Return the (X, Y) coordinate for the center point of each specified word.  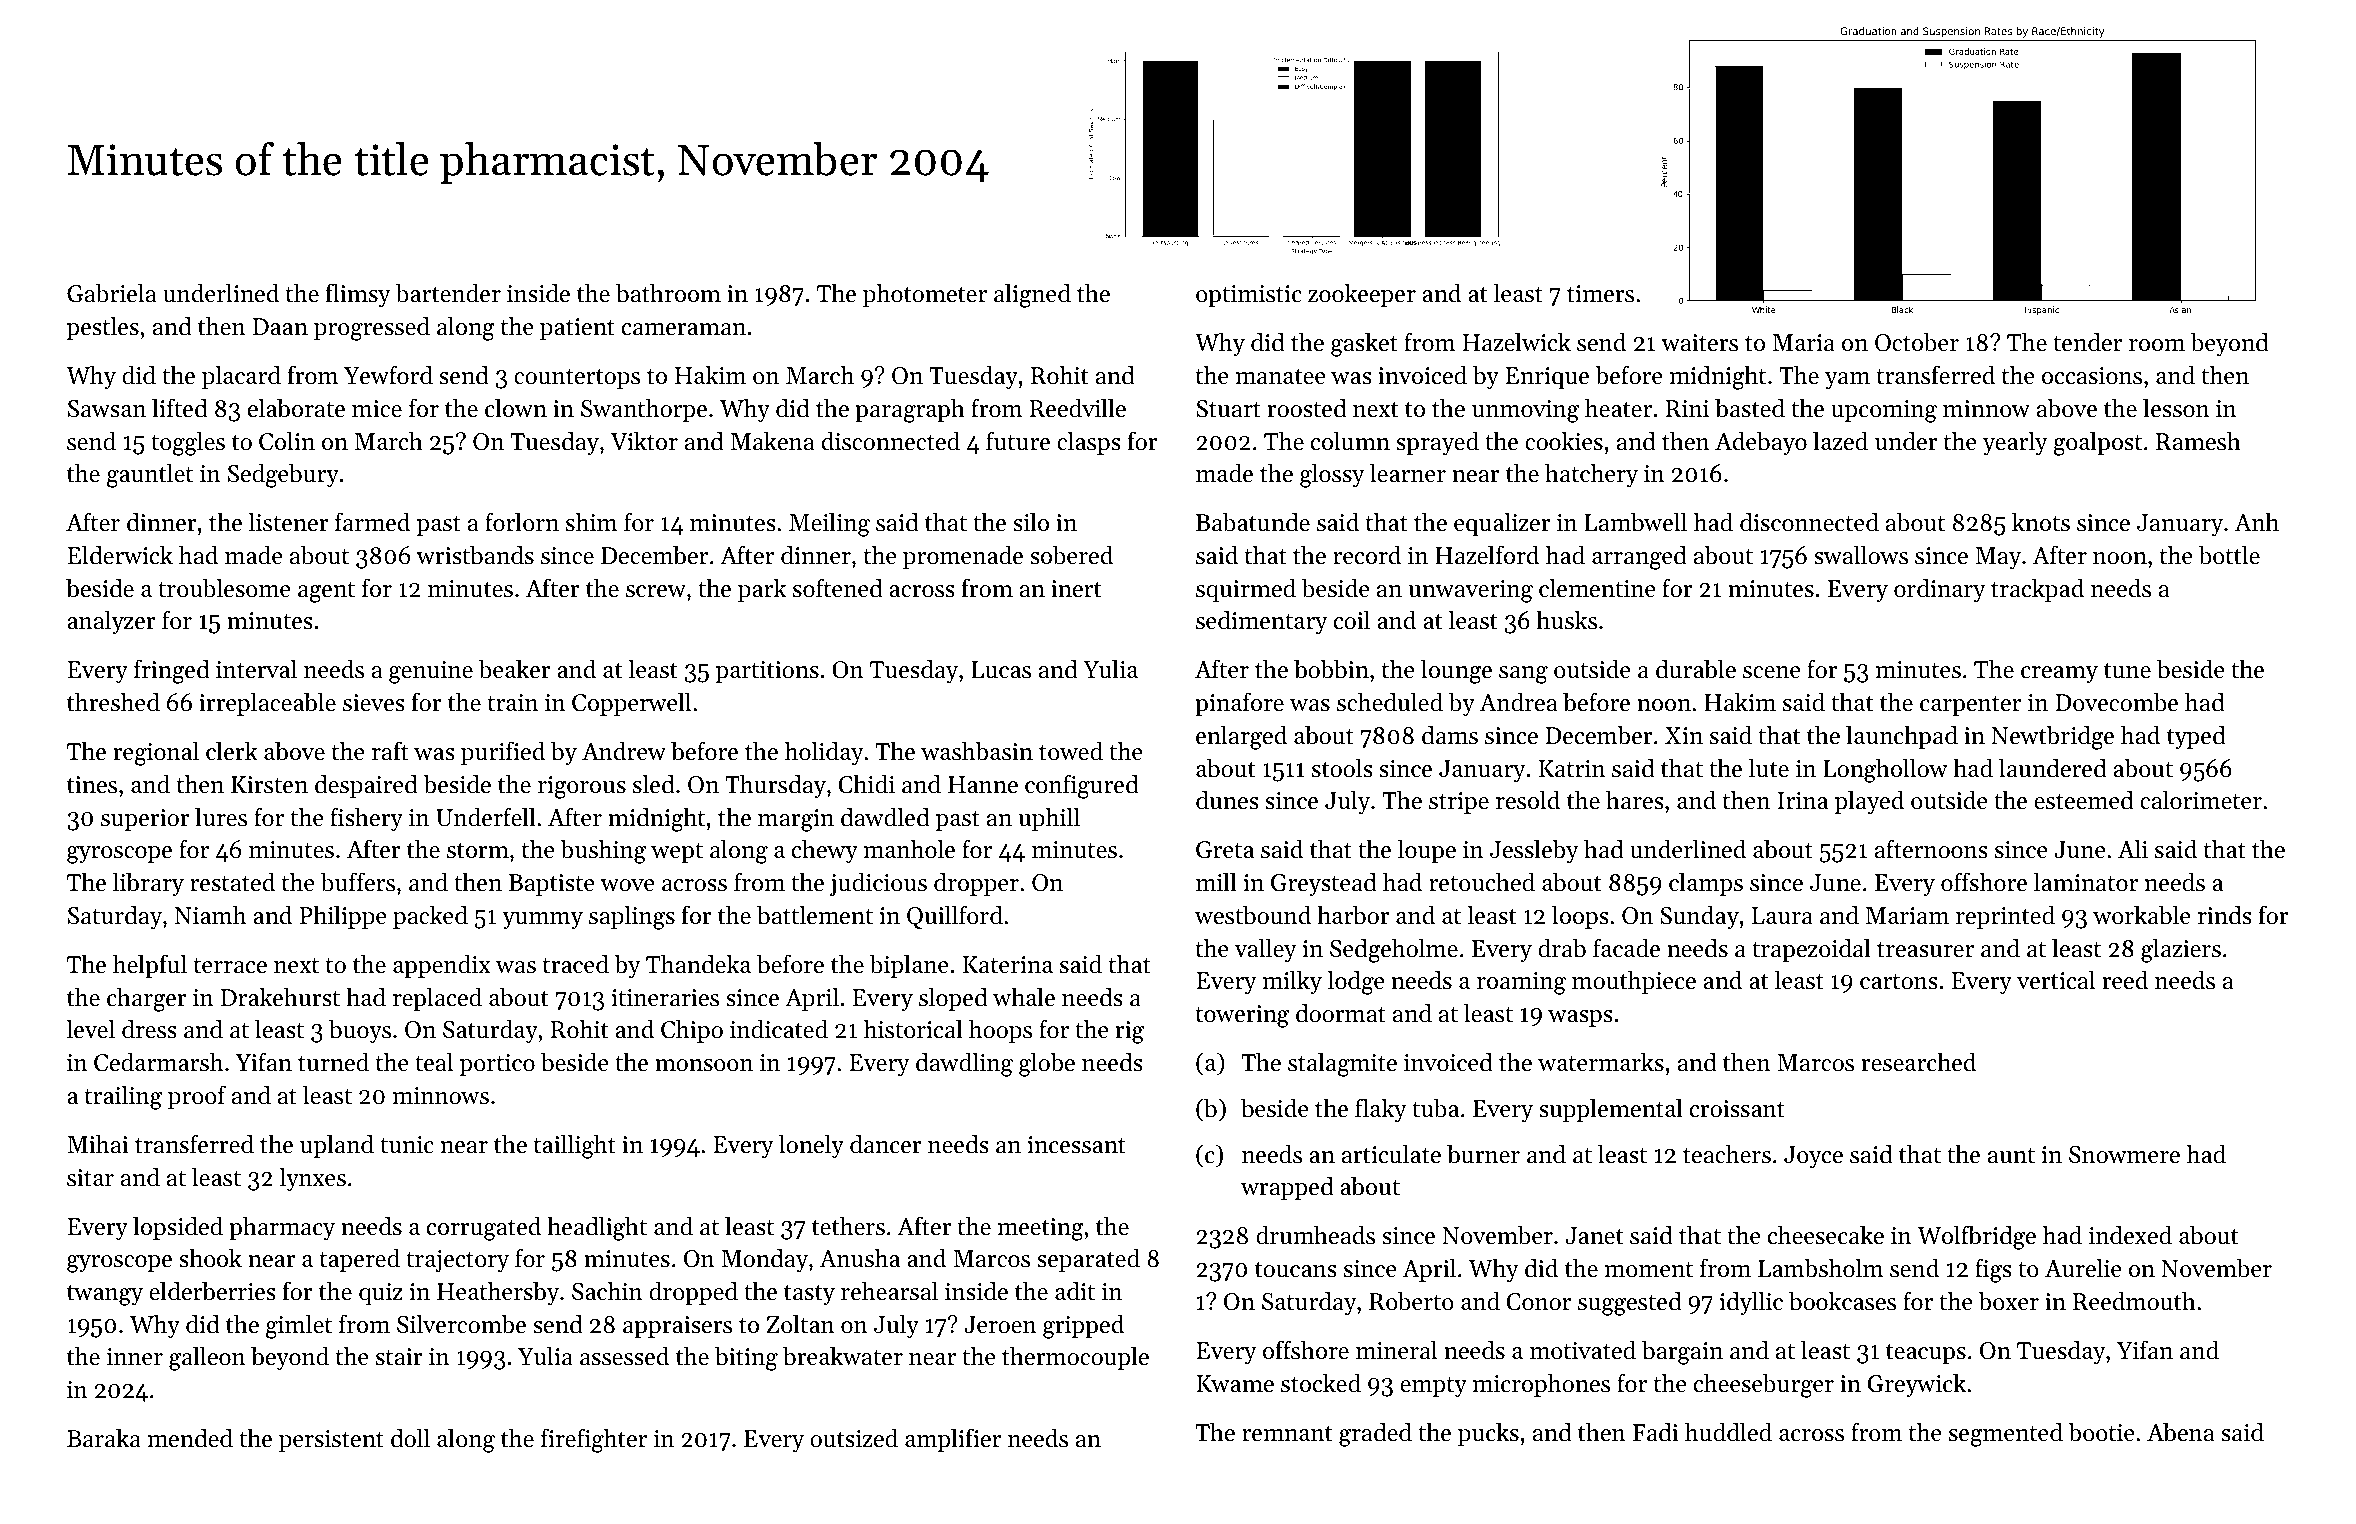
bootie (2101, 1432)
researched (1918, 1062)
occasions (2092, 376)
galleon (207, 1358)
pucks (1488, 1434)
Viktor (644, 441)
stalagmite (1342, 1064)
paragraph (910, 410)
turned (333, 1062)
